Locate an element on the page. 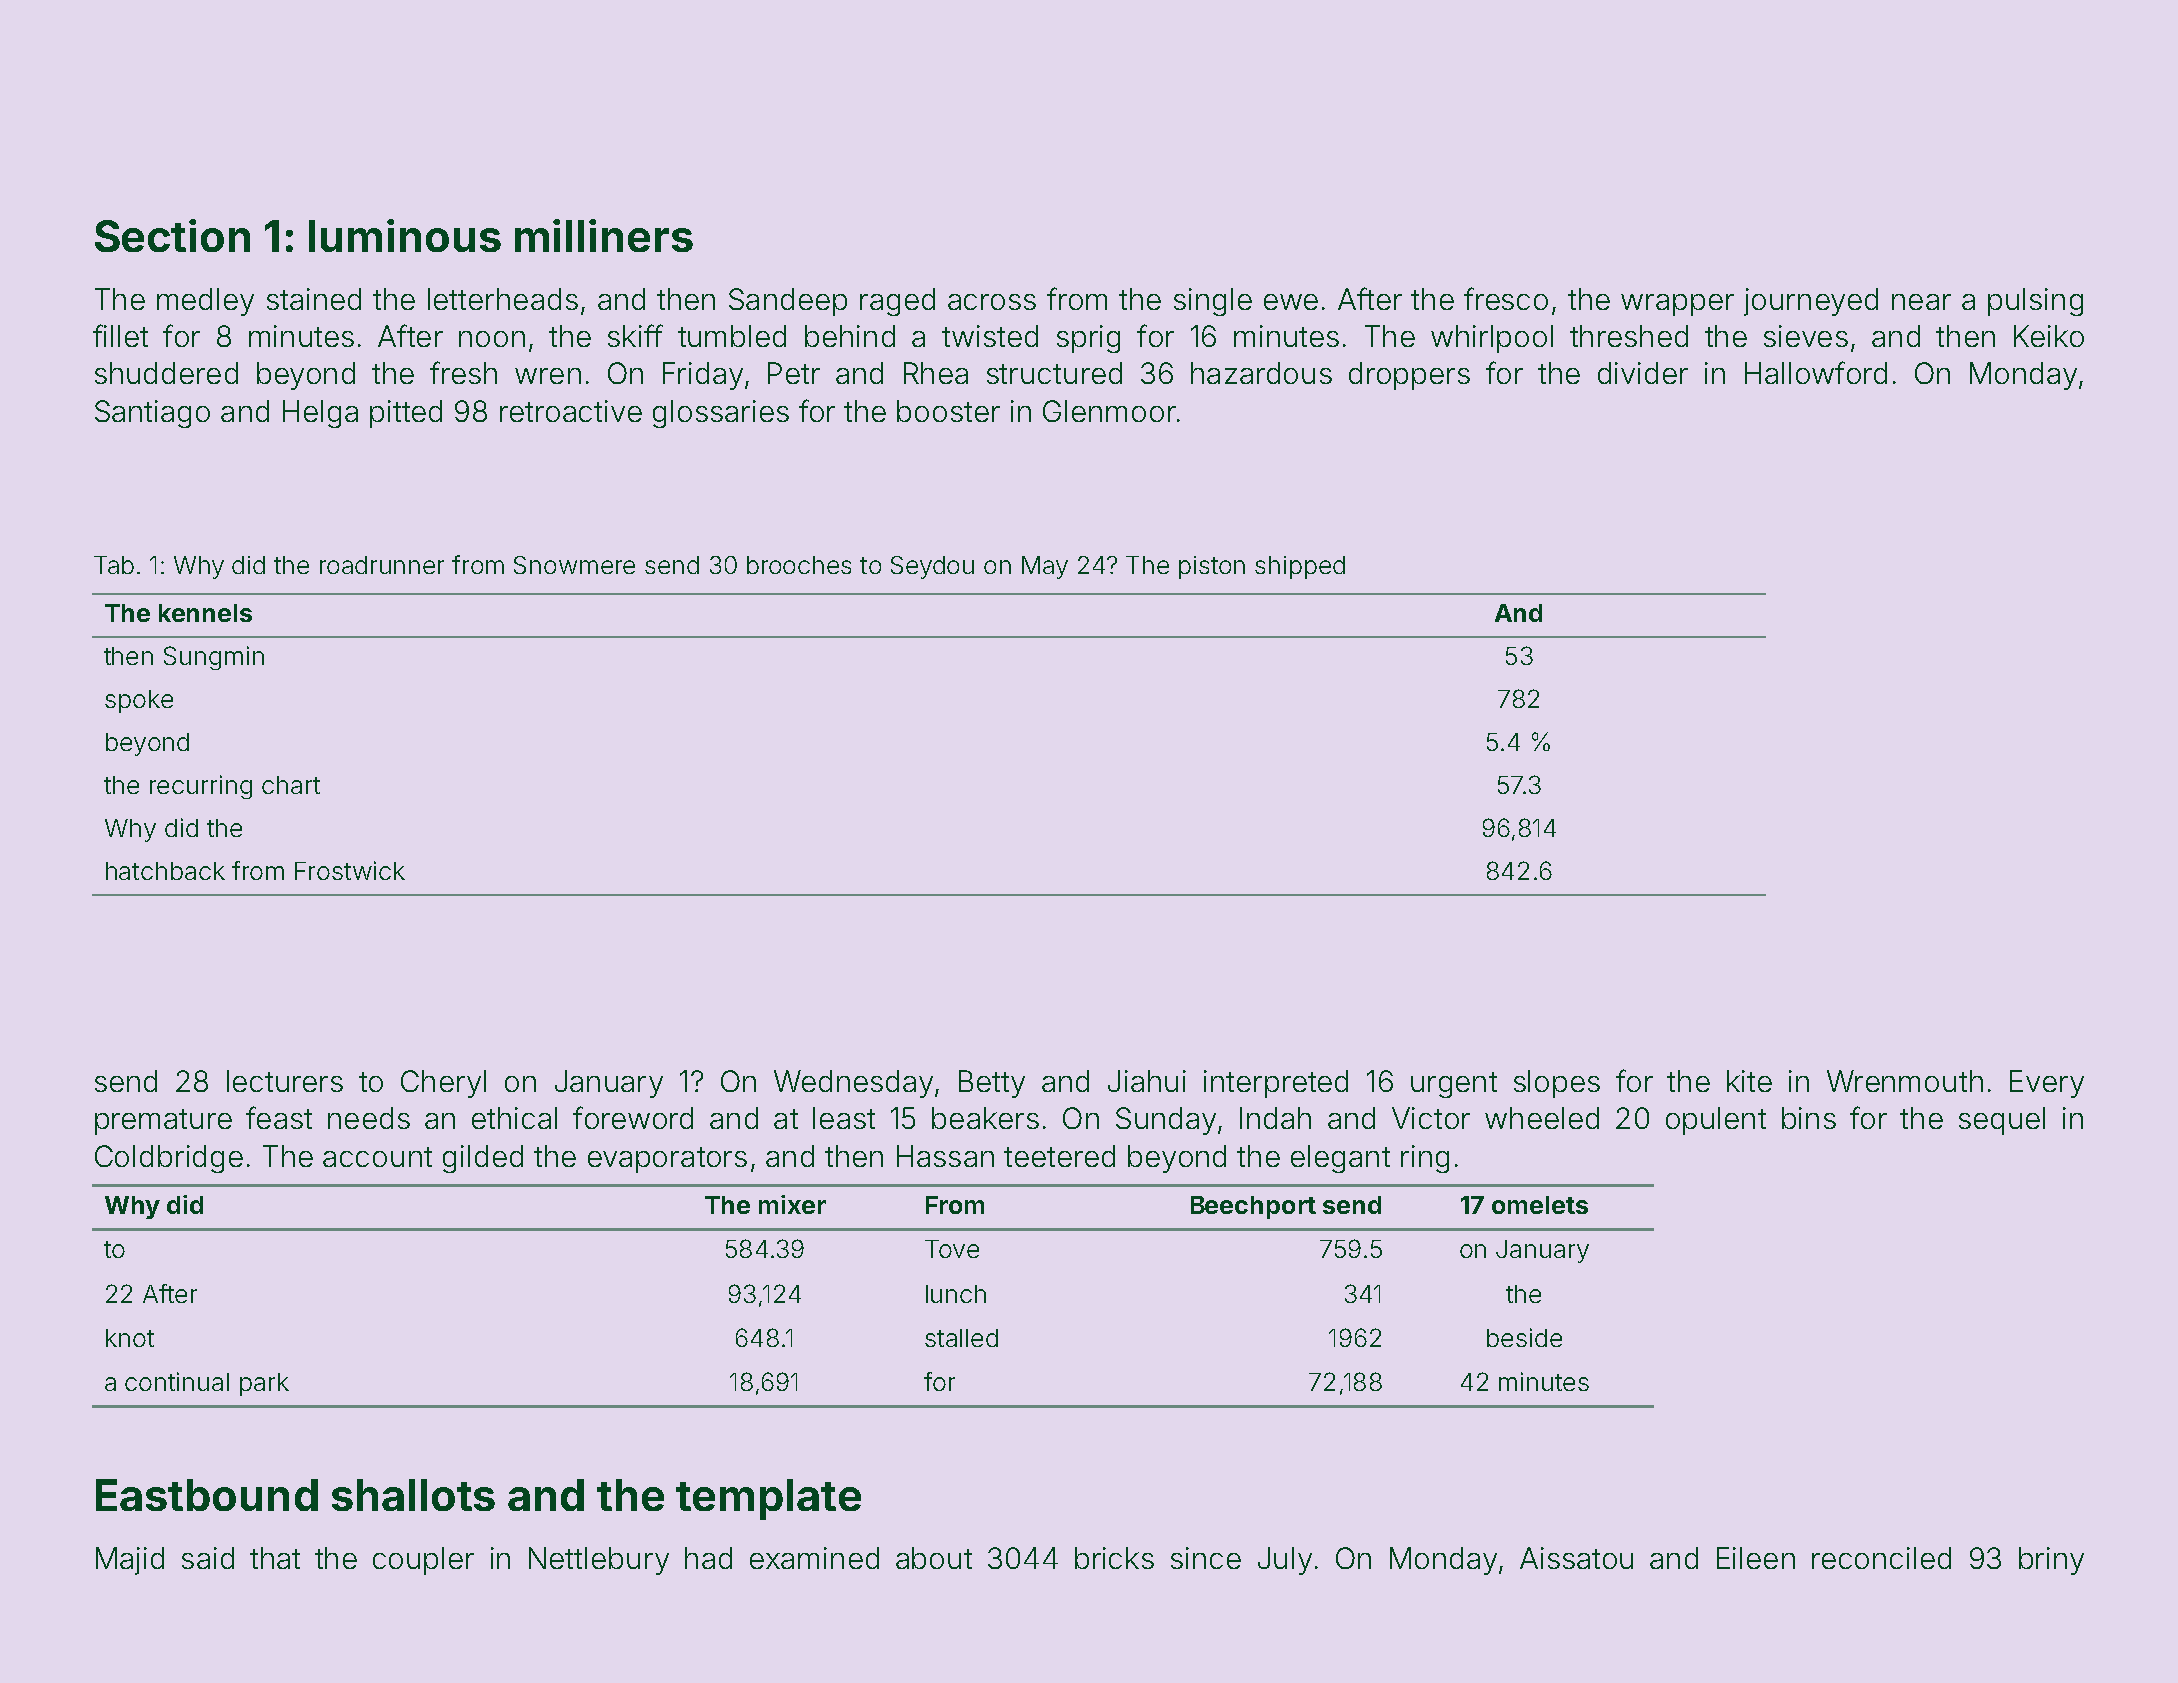  Eastbound is located at coordinates (207, 1495).
